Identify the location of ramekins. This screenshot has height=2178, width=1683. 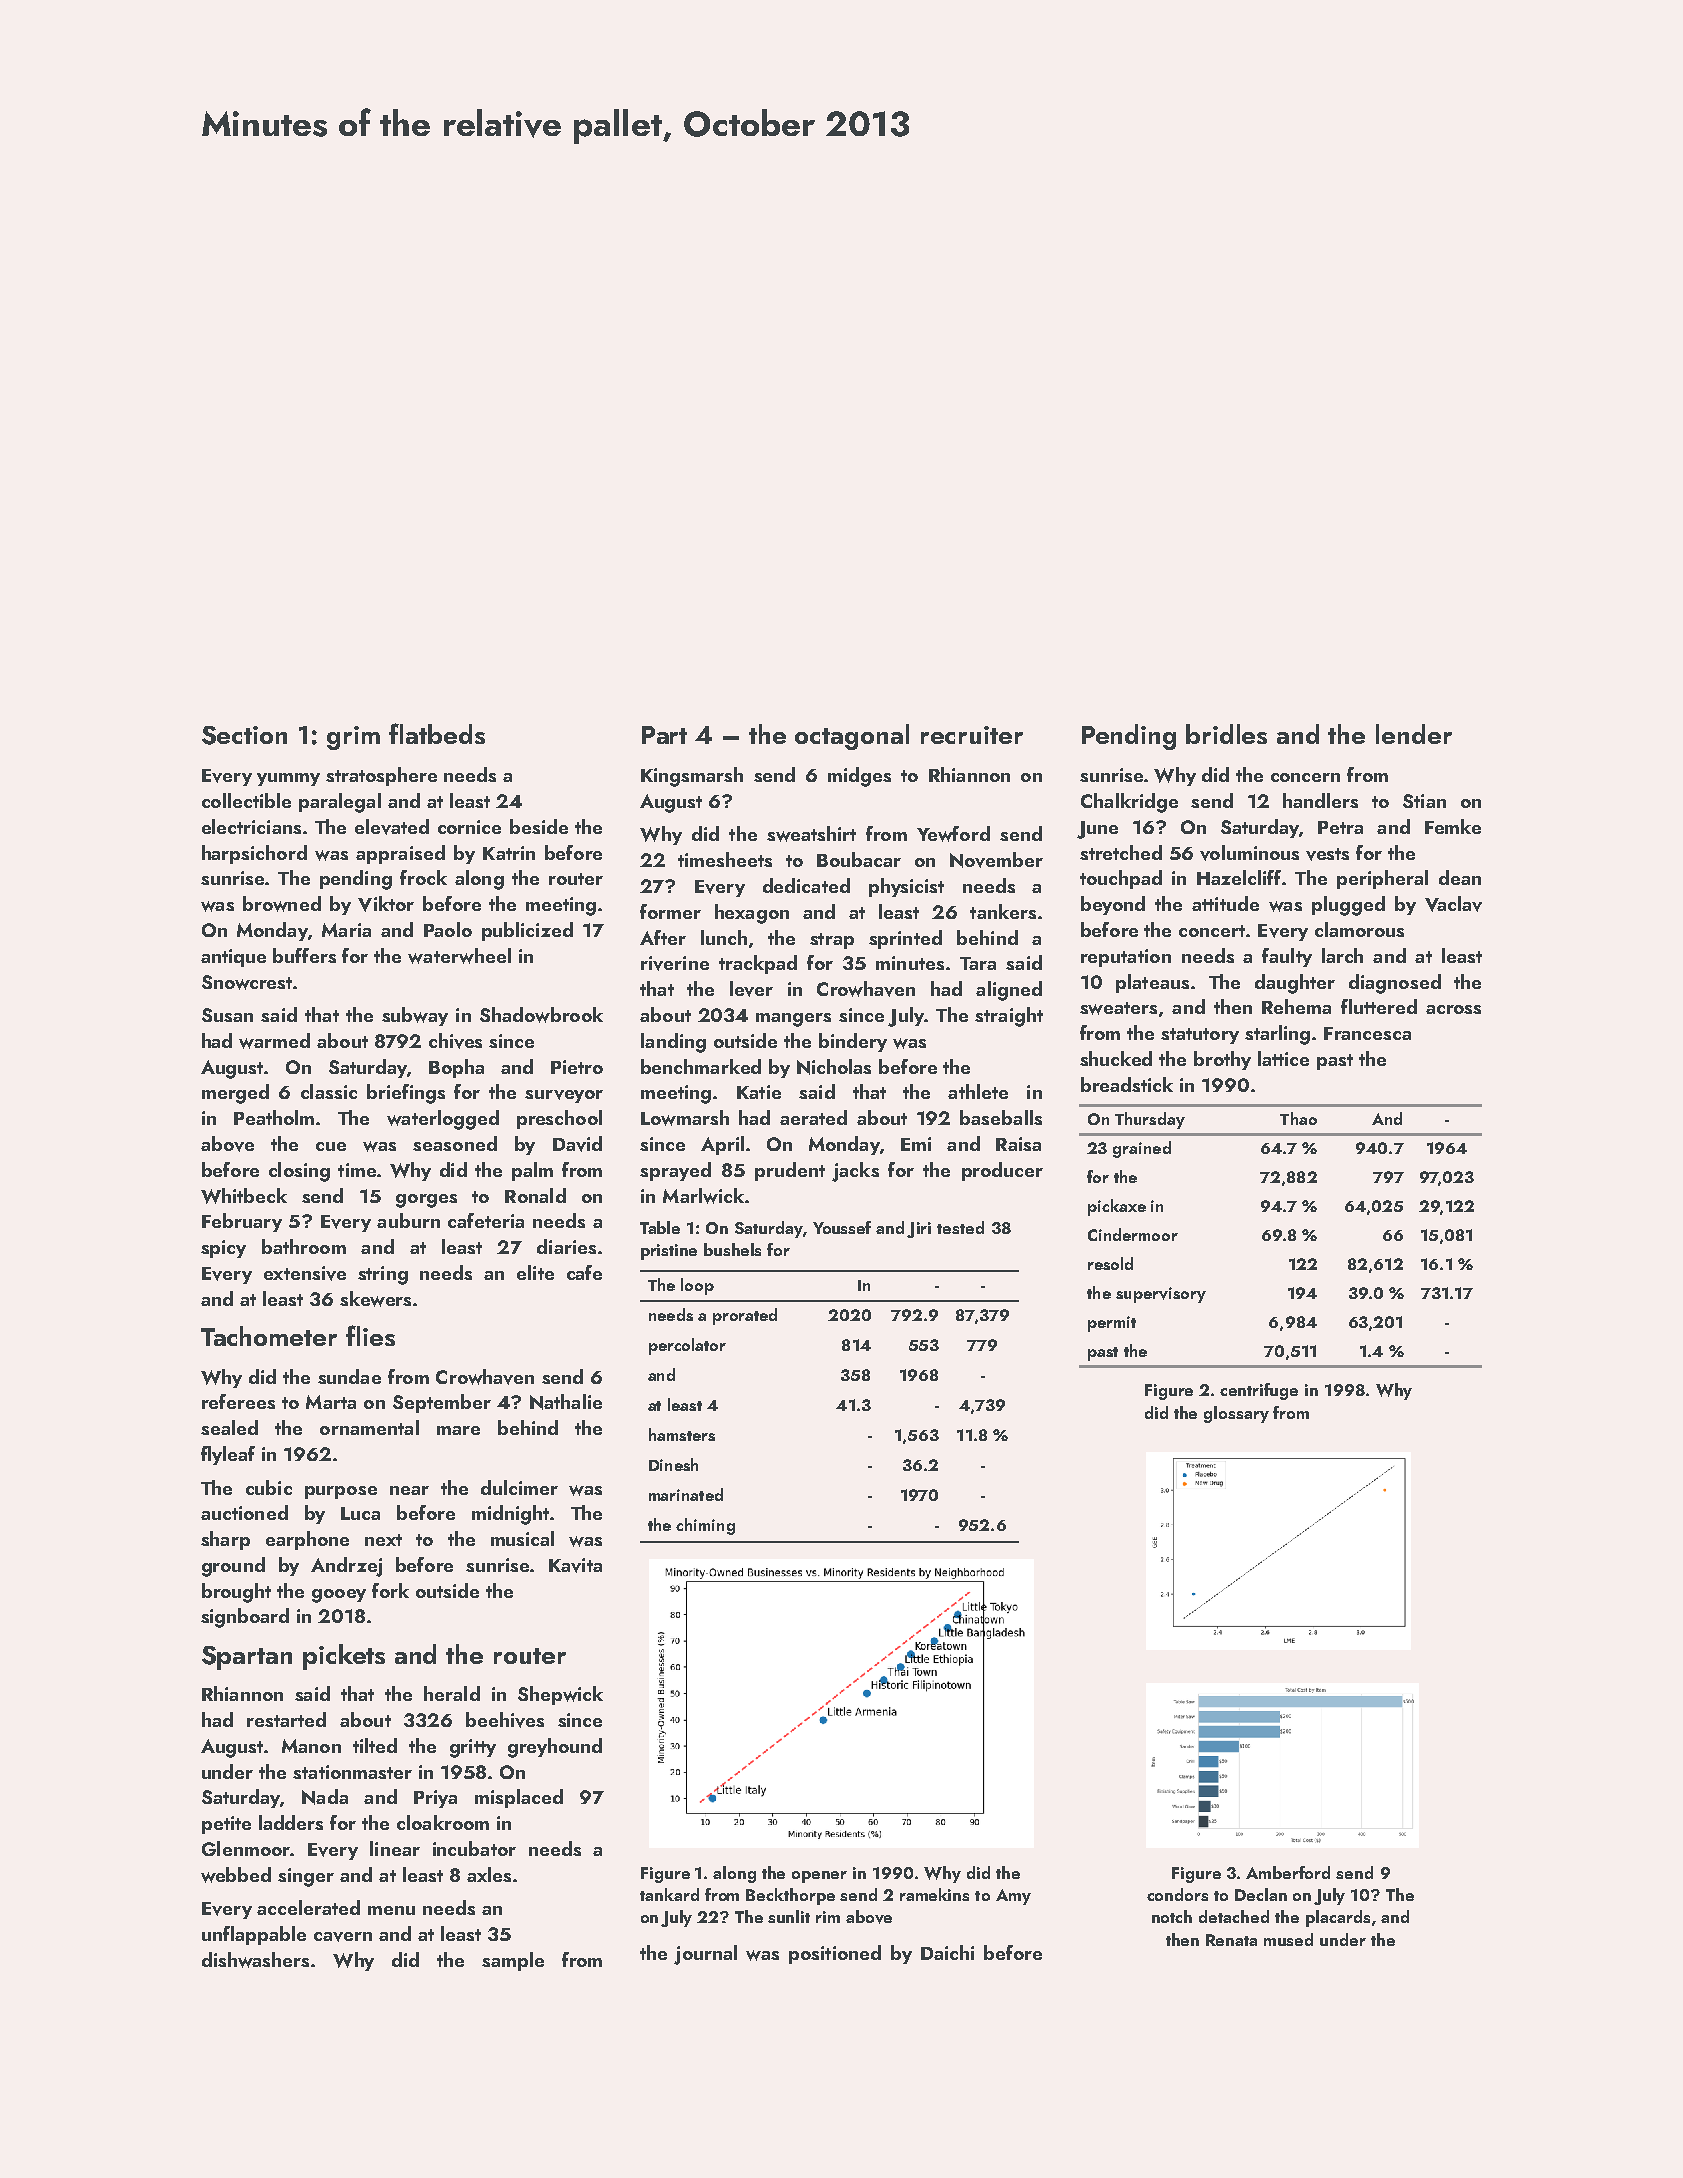
(934, 1894).
